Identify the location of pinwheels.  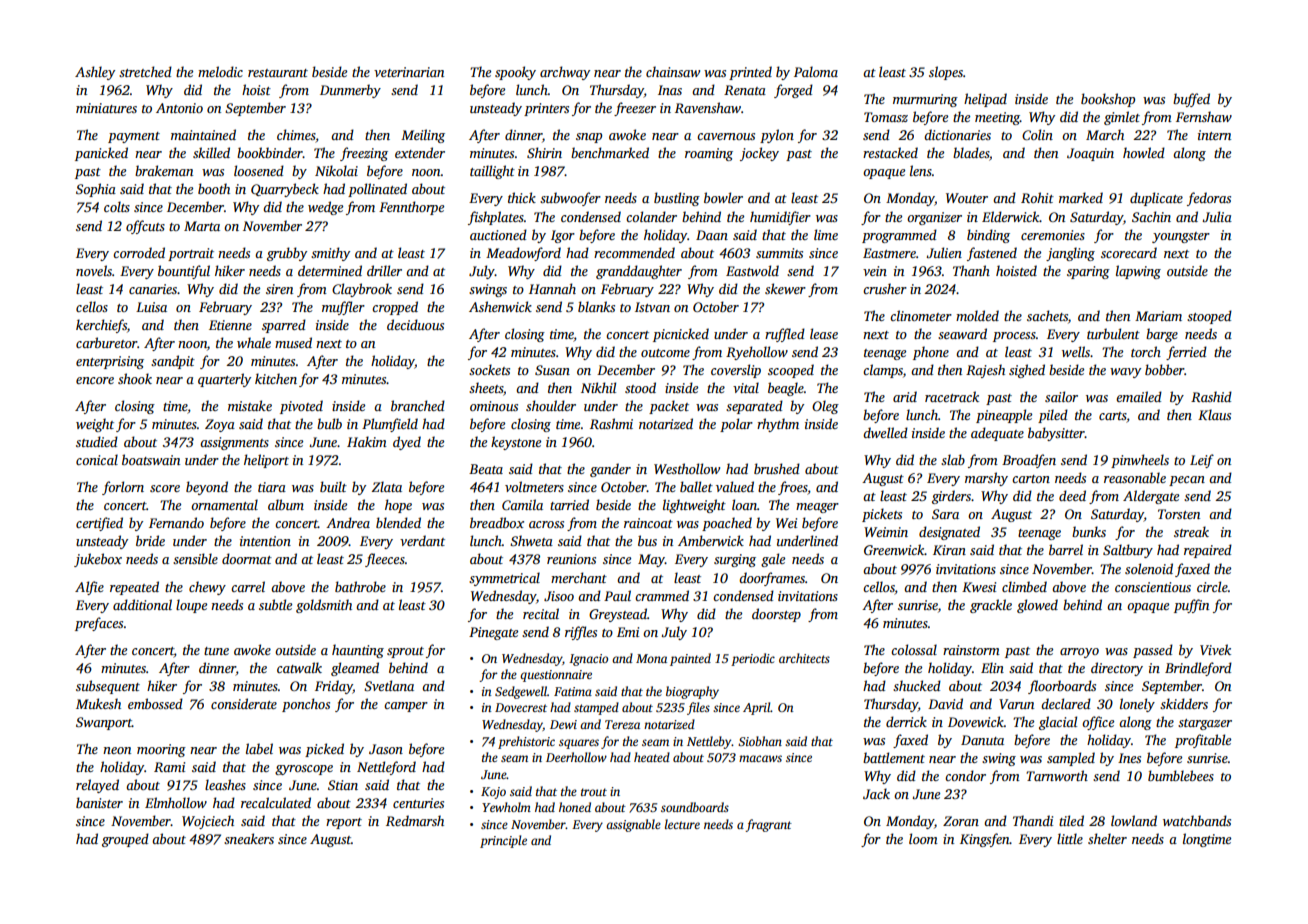
(1140, 461).
